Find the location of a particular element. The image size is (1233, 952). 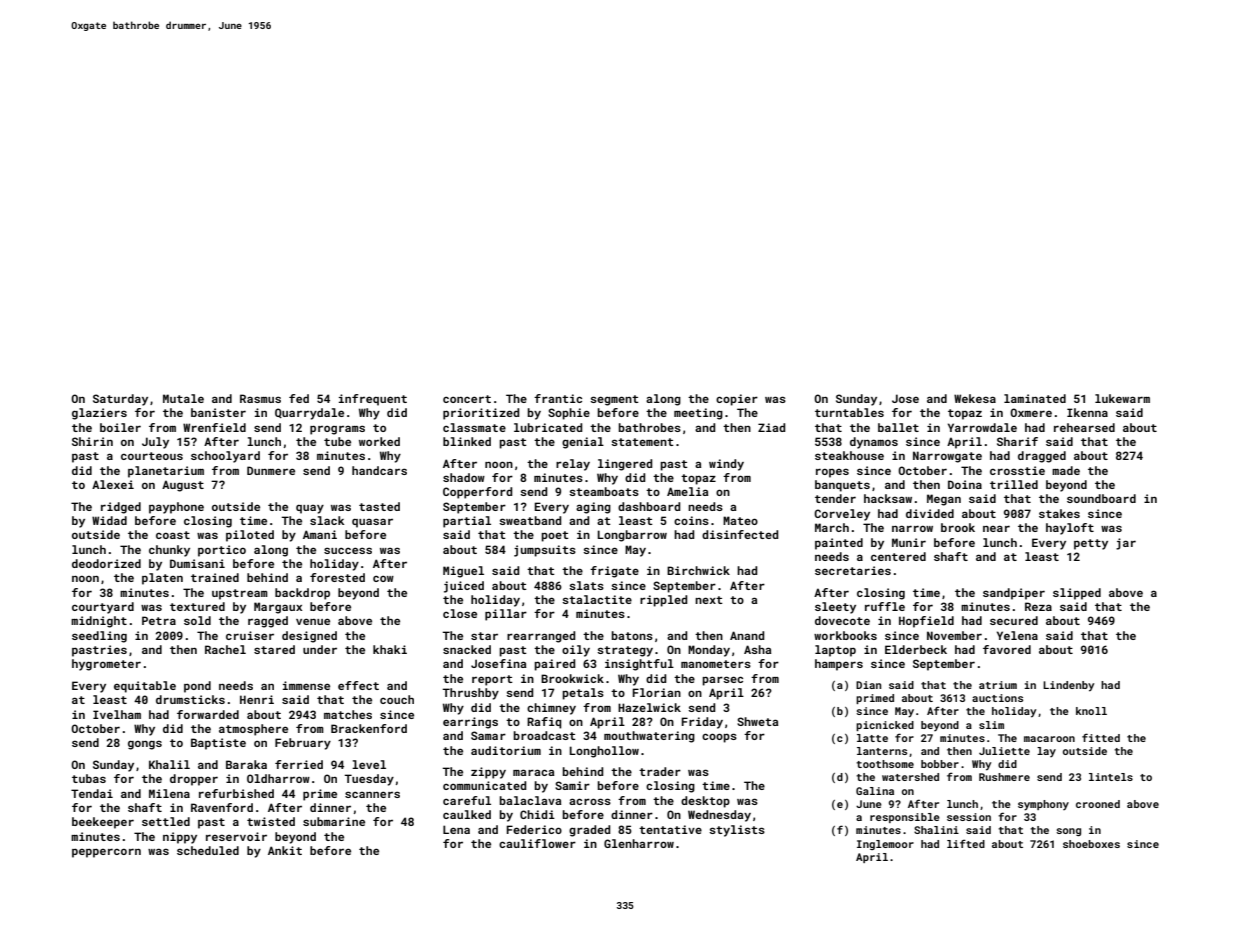

Hazelwick is located at coordinates (649, 707).
